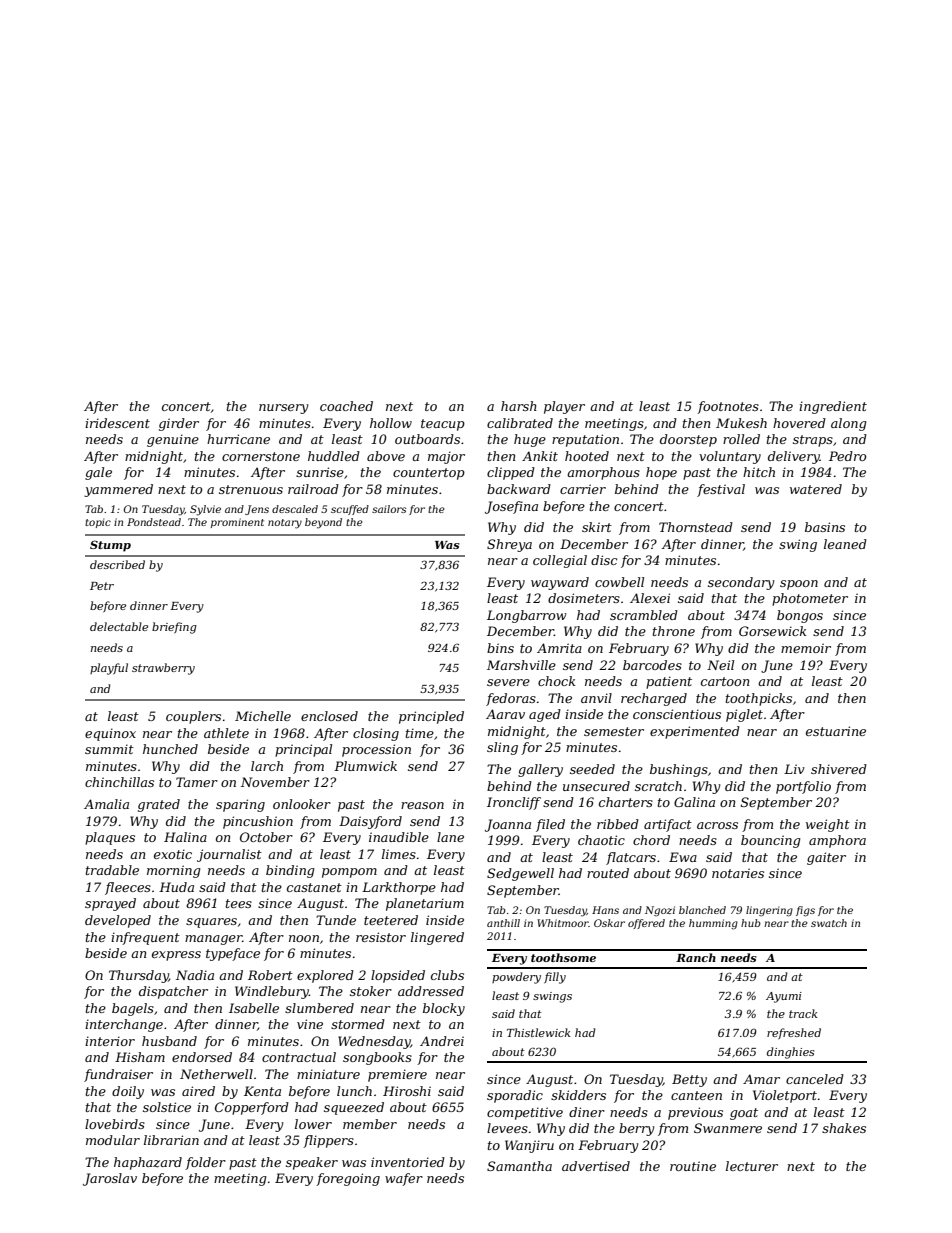 This image has width=952, height=1233. Describe the element at coordinates (170, 749) in the image. I see `hunched` at that location.
